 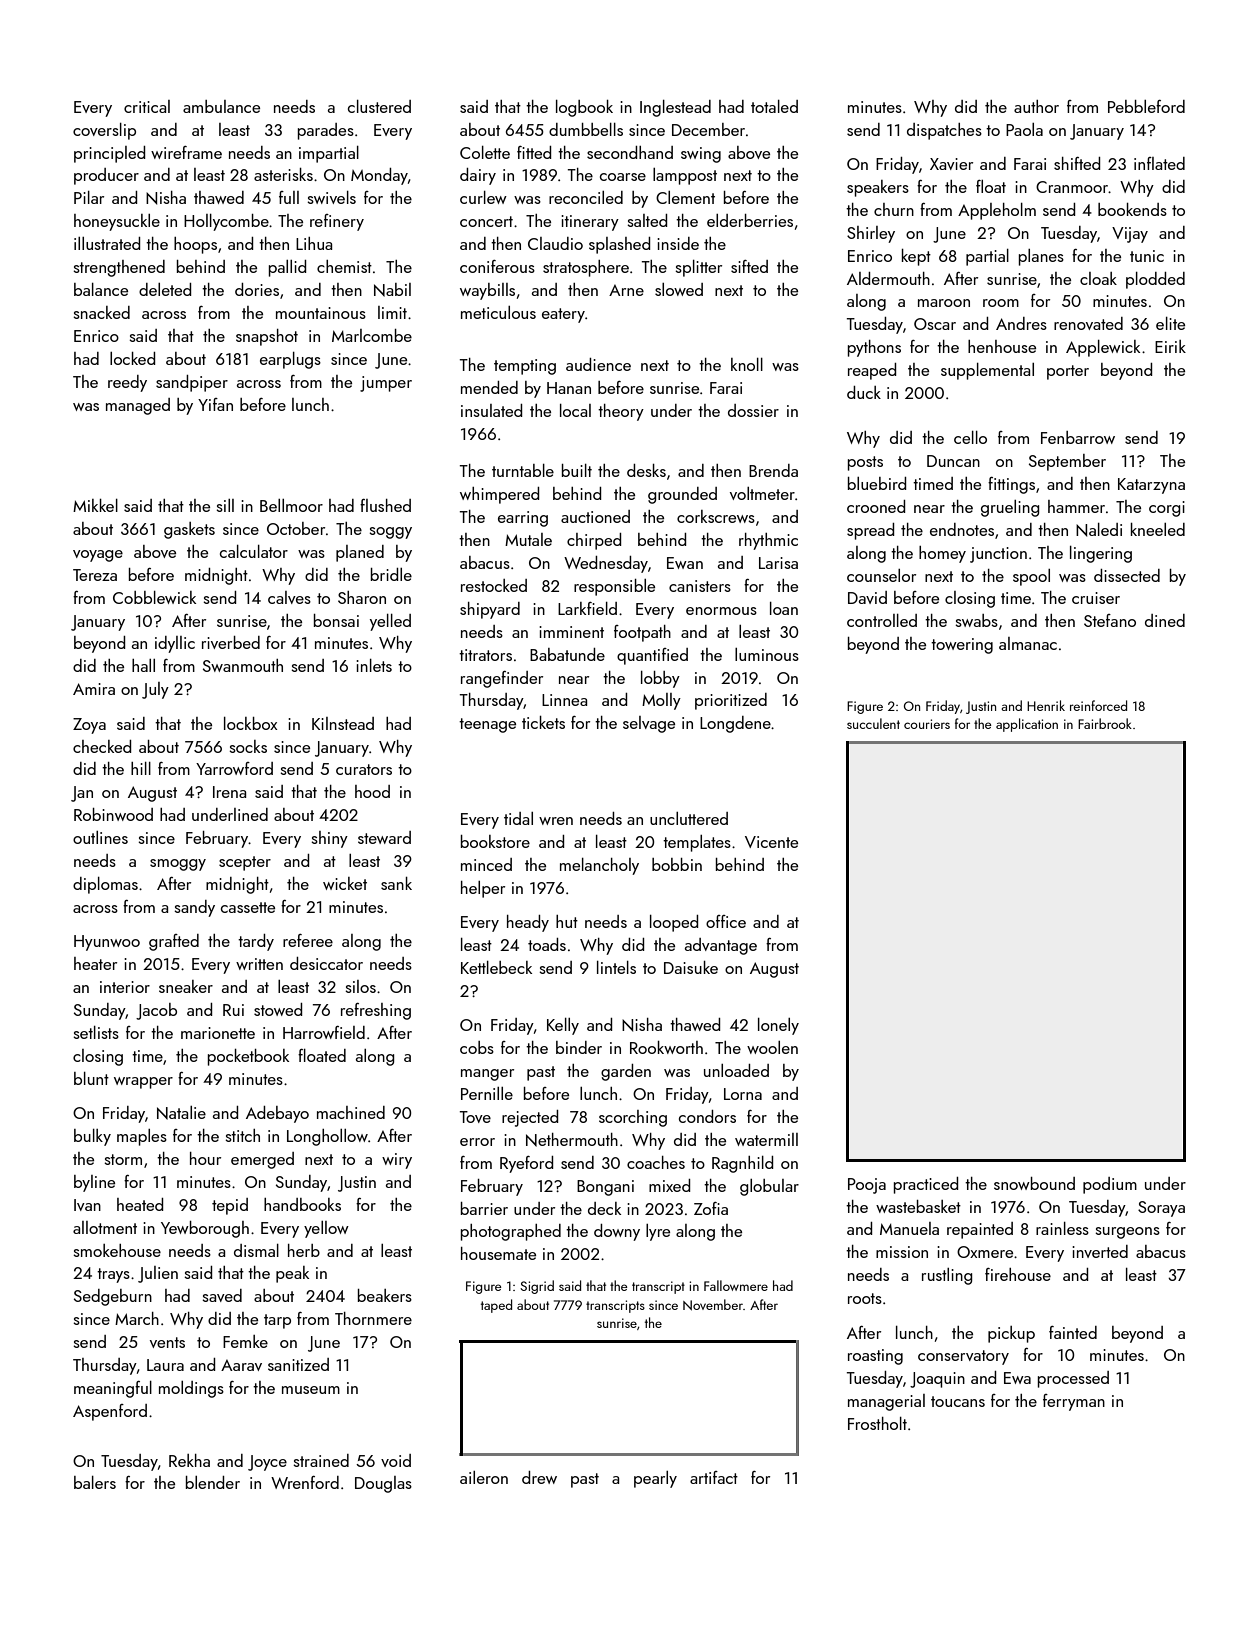 I want to click on binder, so click(x=579, y=1047).
